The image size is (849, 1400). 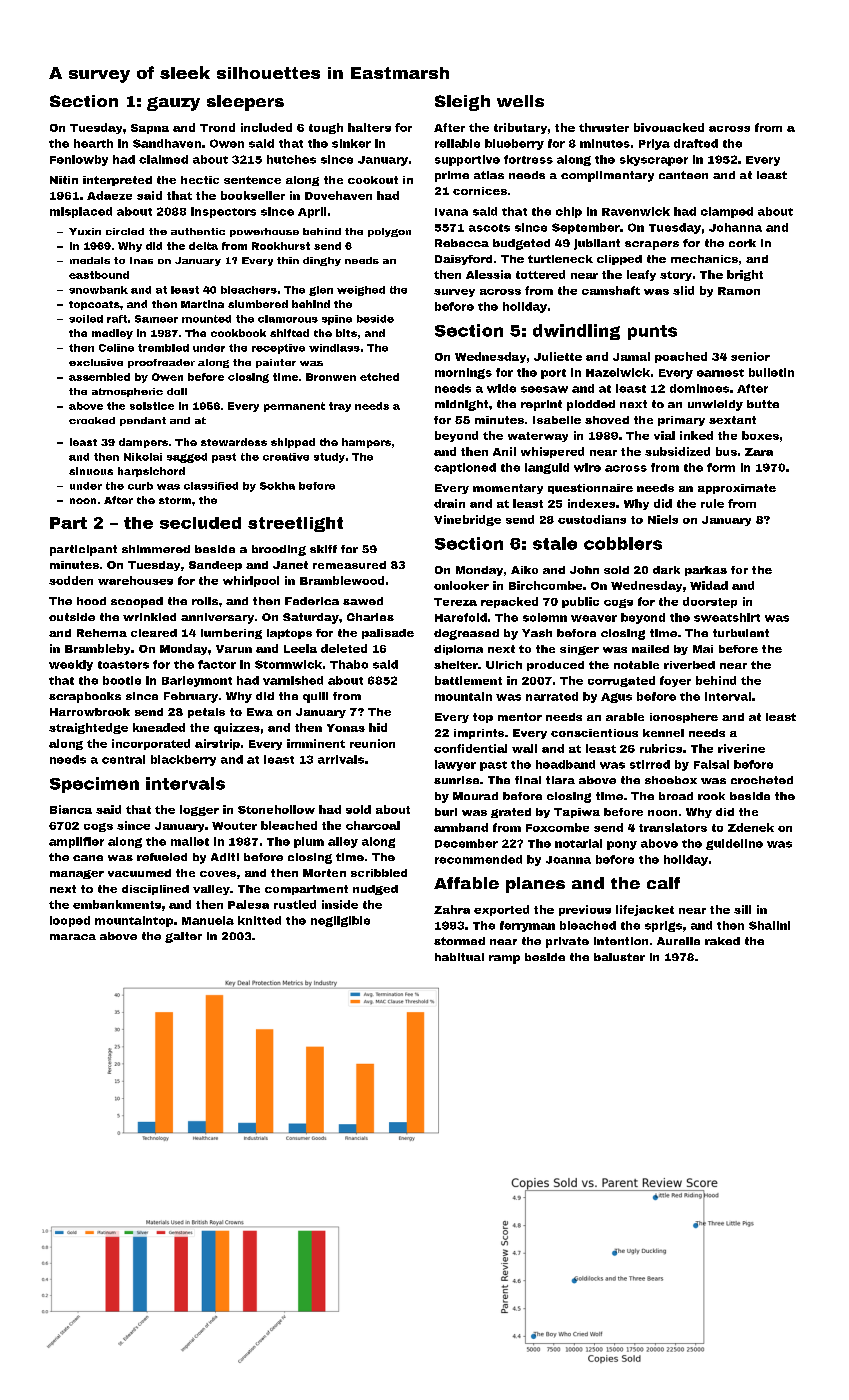 I want to click on kennel, so click(x=663, y=733).
